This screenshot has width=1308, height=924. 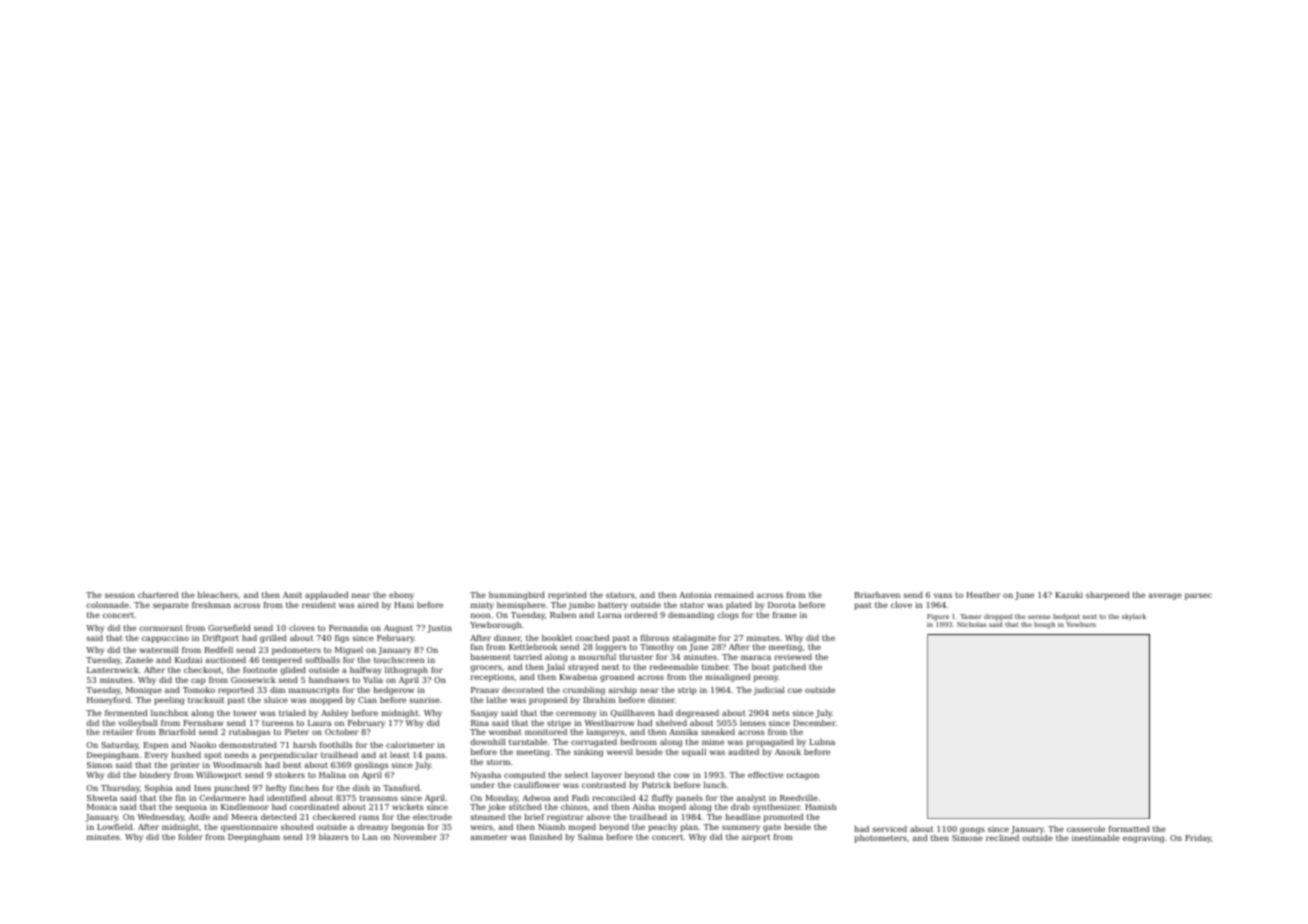 What do you see at coordinates (613, 605) in the screenshot?
I see `battery` at bounding box center [613, 605].
